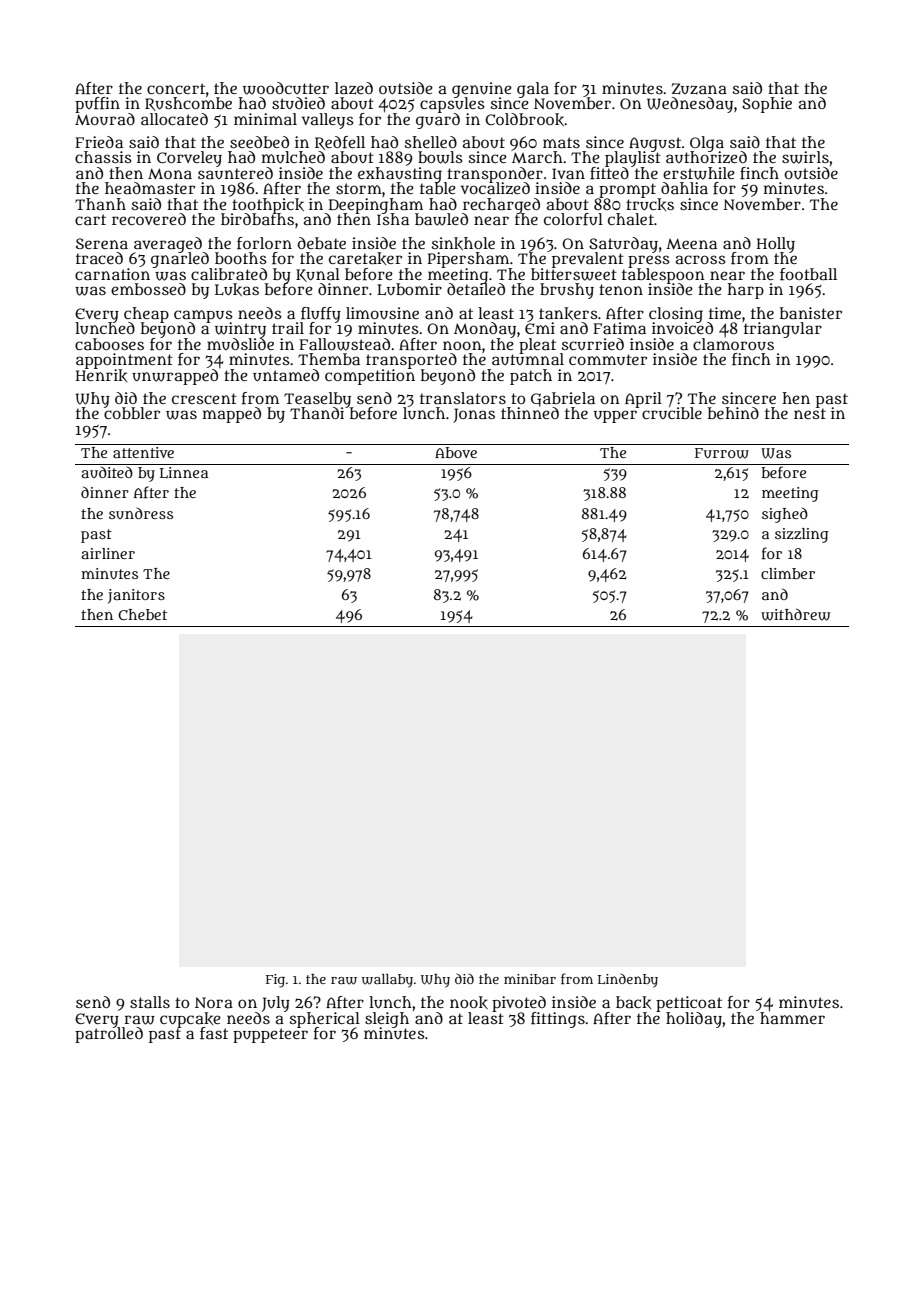 The width and height of the screenshot is (924, 1308). I want to click on Chebet, so click(142, 614).
